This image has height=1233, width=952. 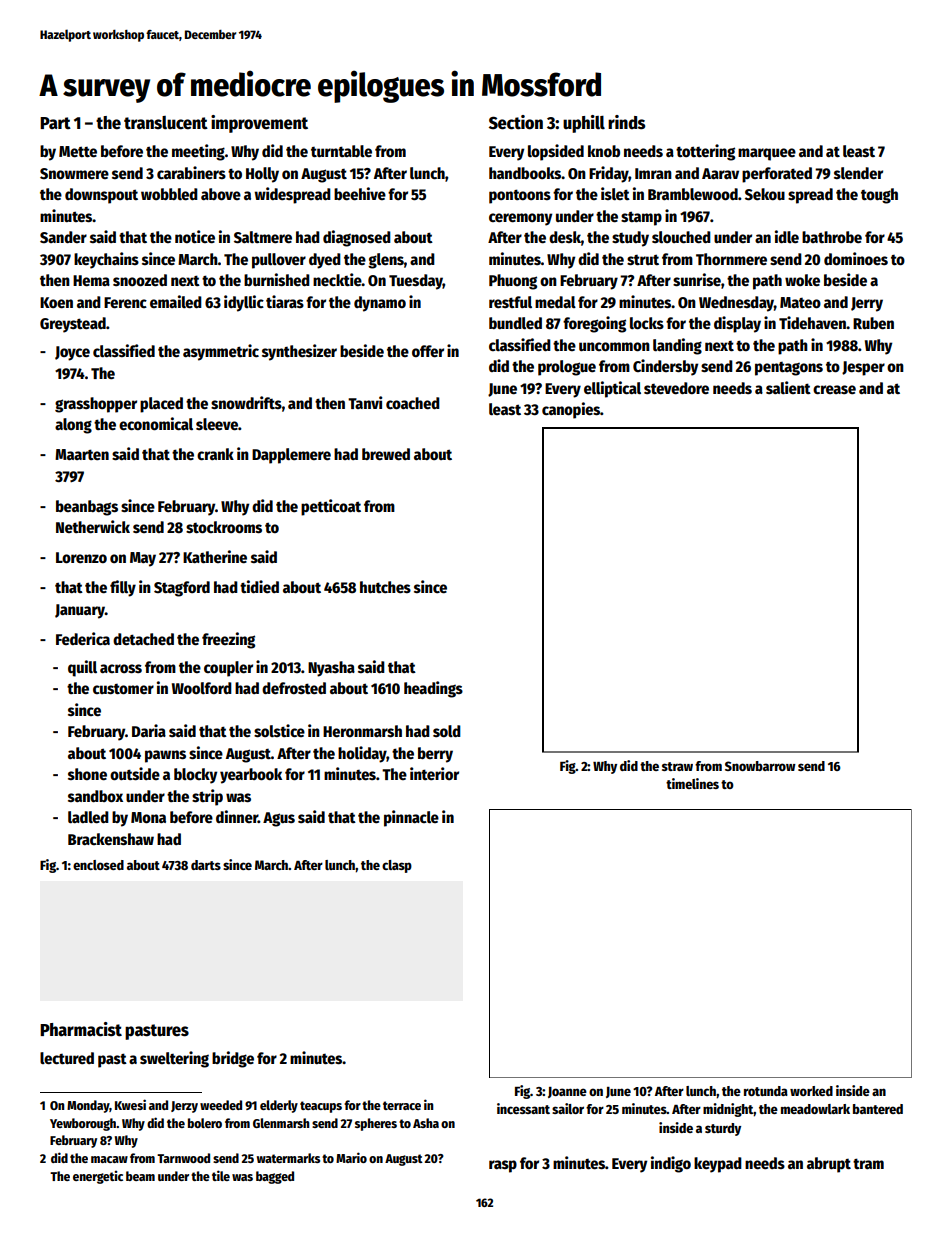 What do you see at coordinates (123, 588) in the image?
I see `filly` at bounding box center [123, 588].
